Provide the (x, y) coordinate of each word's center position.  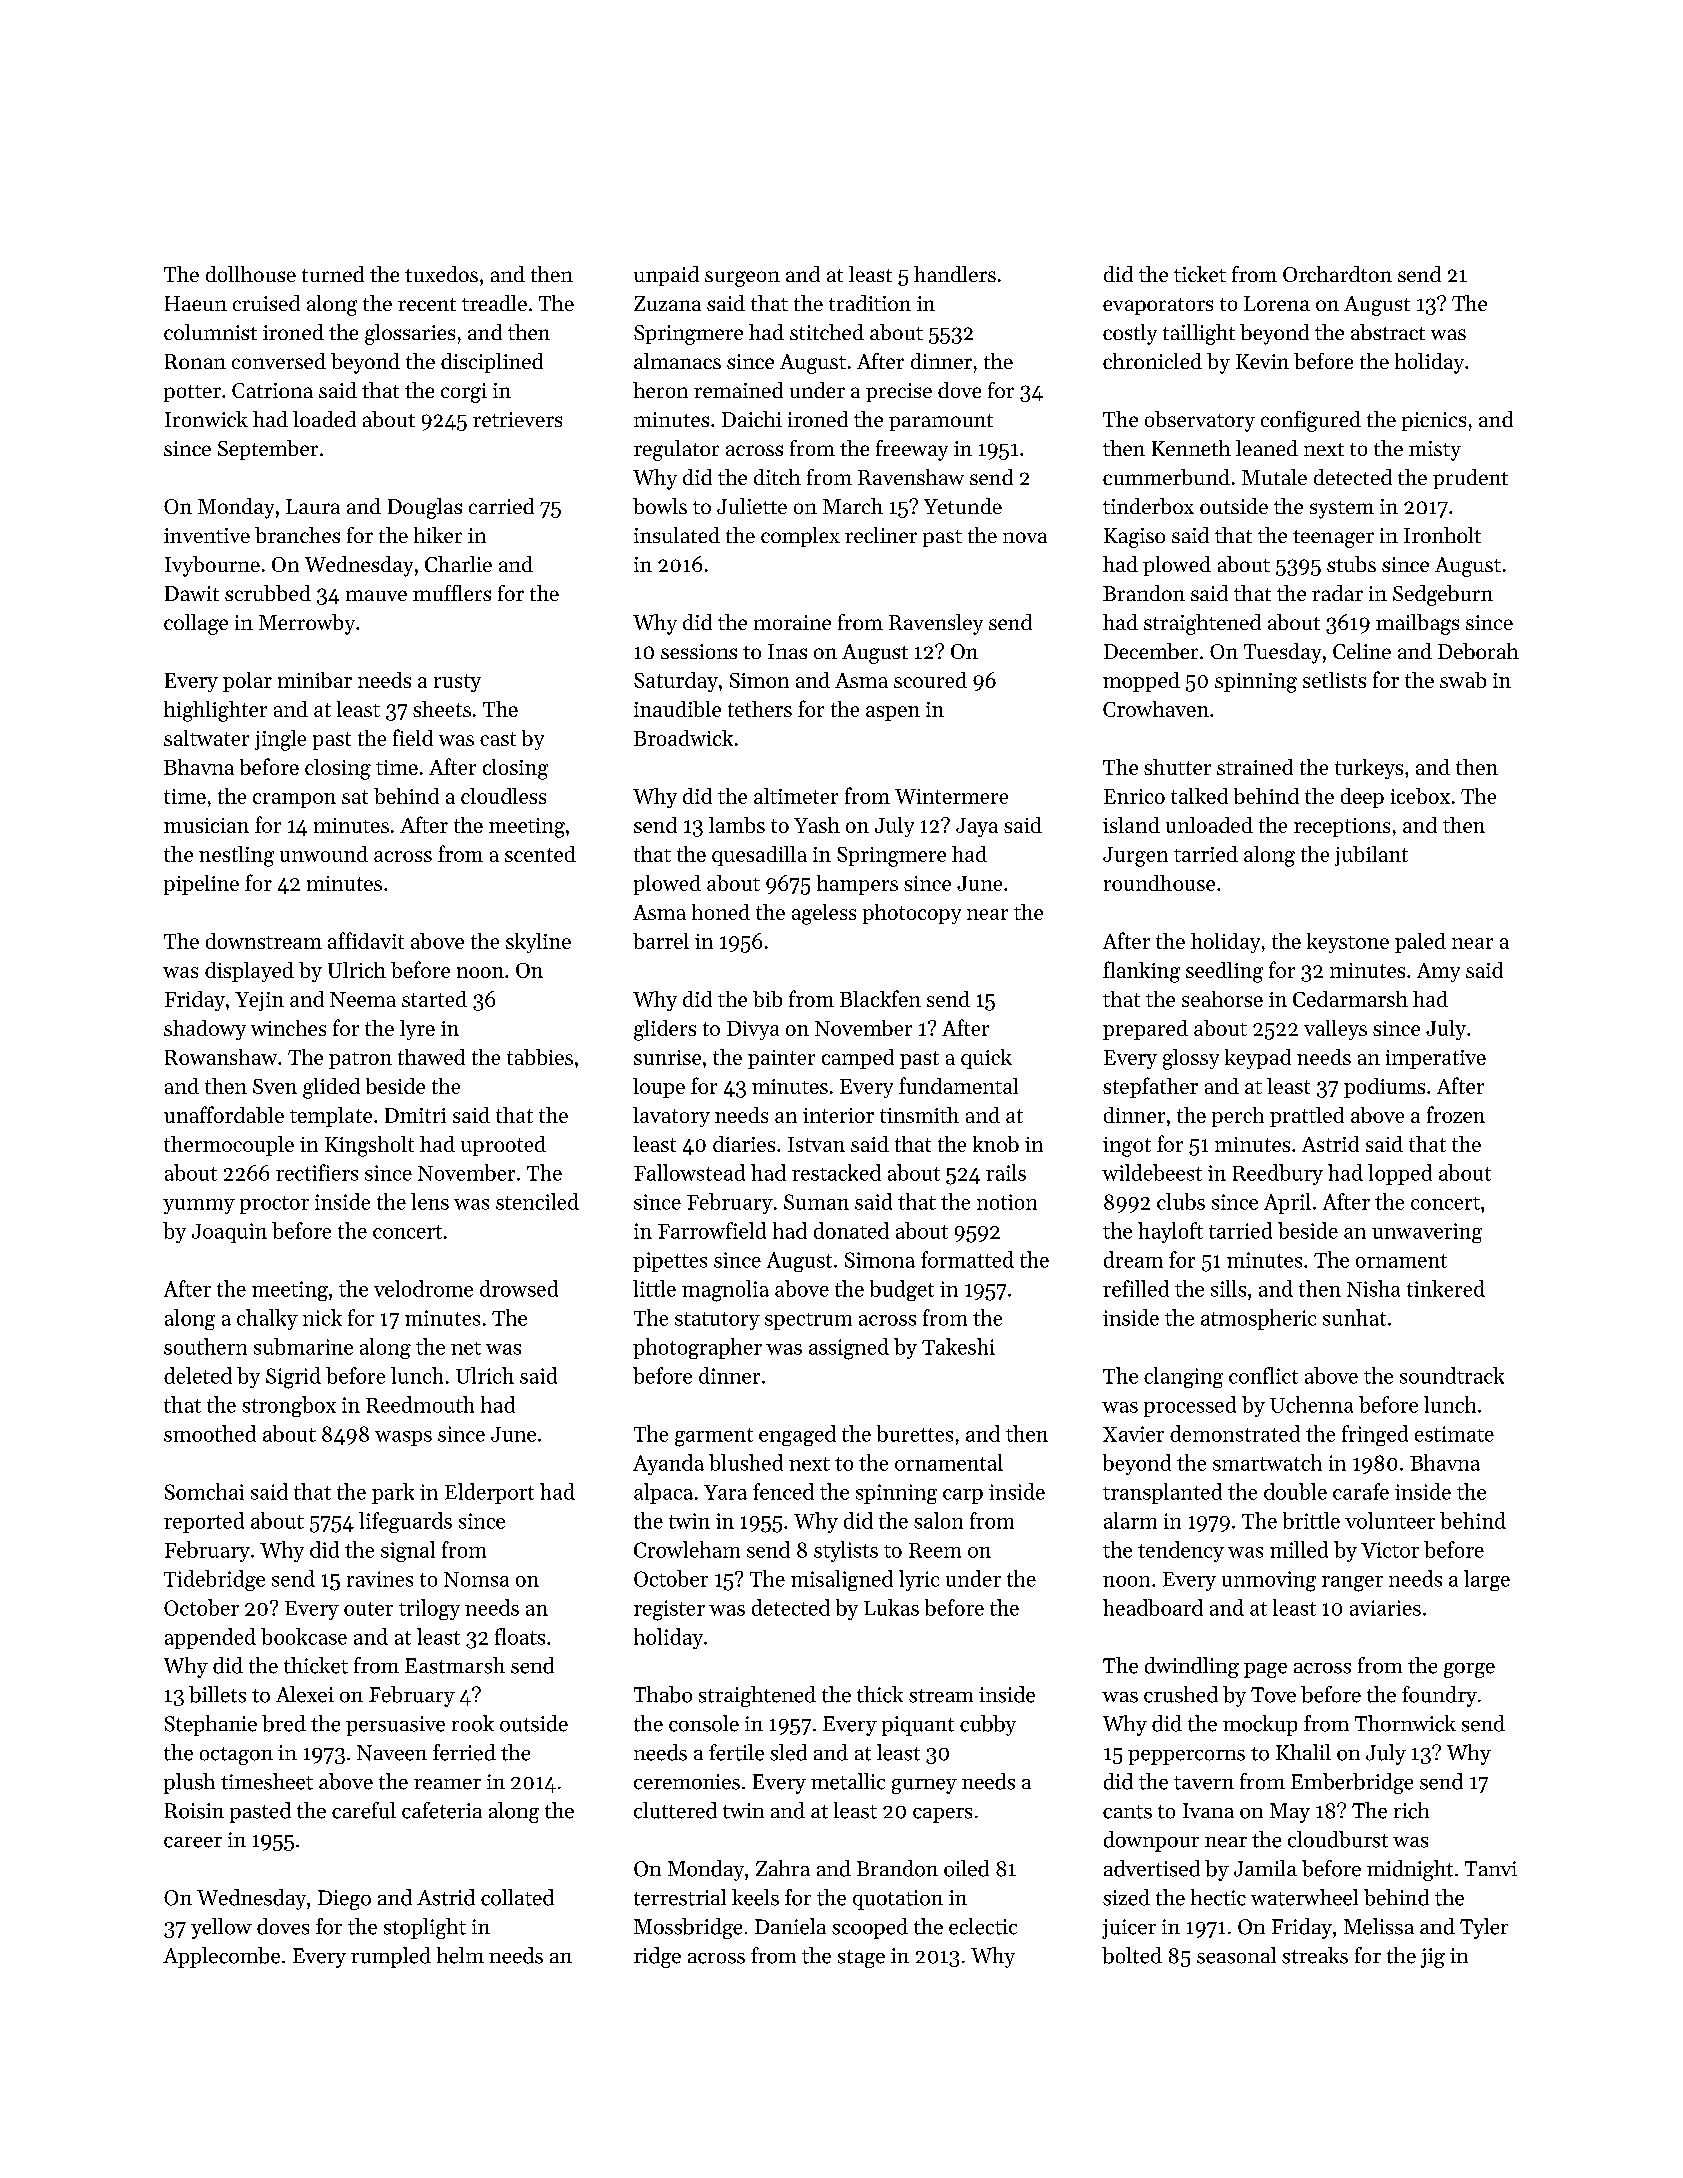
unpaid (666, 276)
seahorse (1222, 999)
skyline (538, 943)
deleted (198, 1375)
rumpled (391, 1957)
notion (1007, 1202)
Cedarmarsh (1350, 999)
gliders (665, 1030)
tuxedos (441, 274)
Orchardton (1337, 274)
